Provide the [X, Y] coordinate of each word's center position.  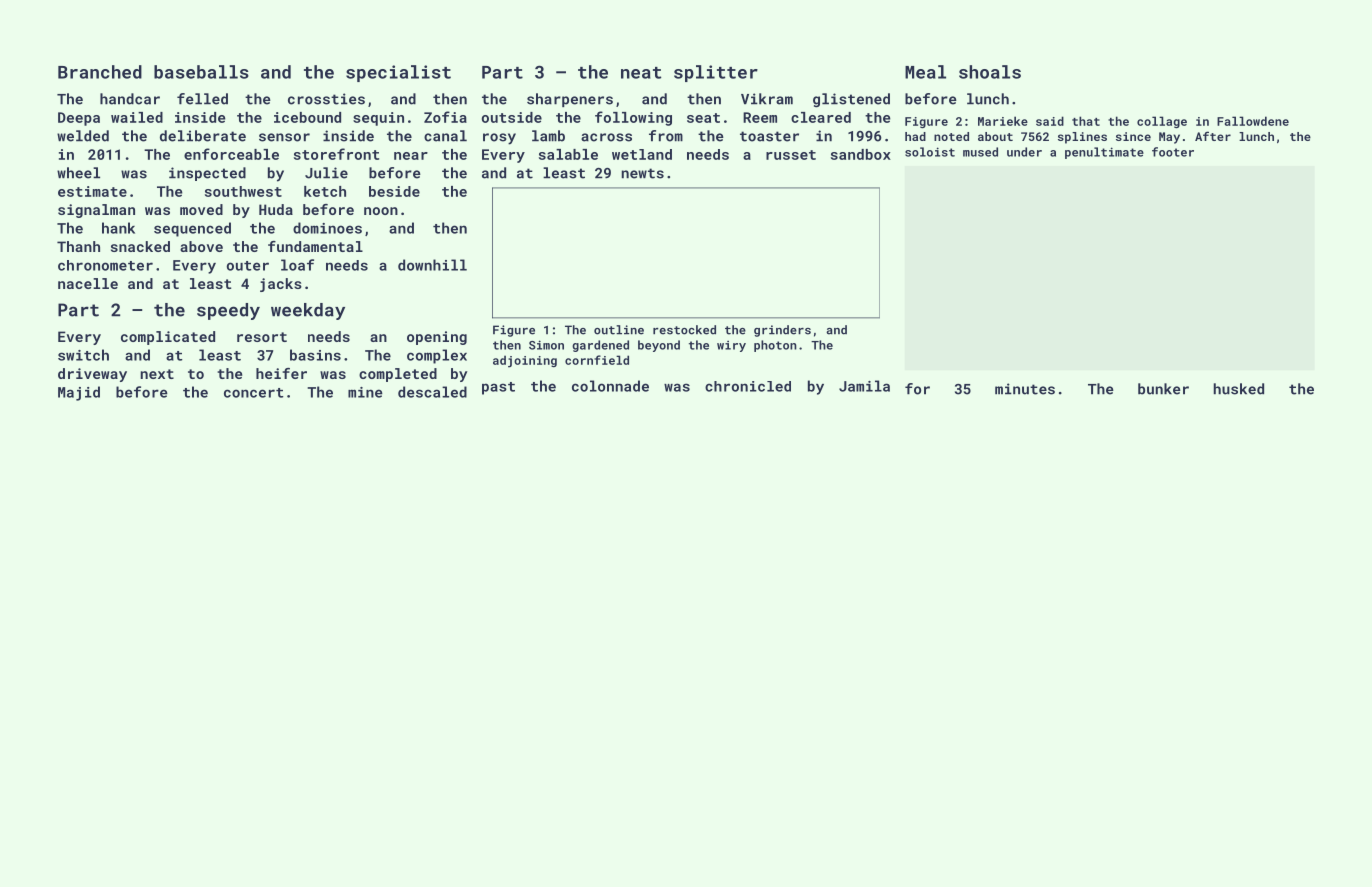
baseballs [201, 72]
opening [437, 338]
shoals [990, 72]
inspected [207, 174]
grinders [782, 331]
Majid [79, 393]
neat [641, 73]
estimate [92, 191]
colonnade [610, 386]
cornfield [597, 360]
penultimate [1104, 153]
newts [643, 173]
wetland [642, 154]
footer [1173, 152]
